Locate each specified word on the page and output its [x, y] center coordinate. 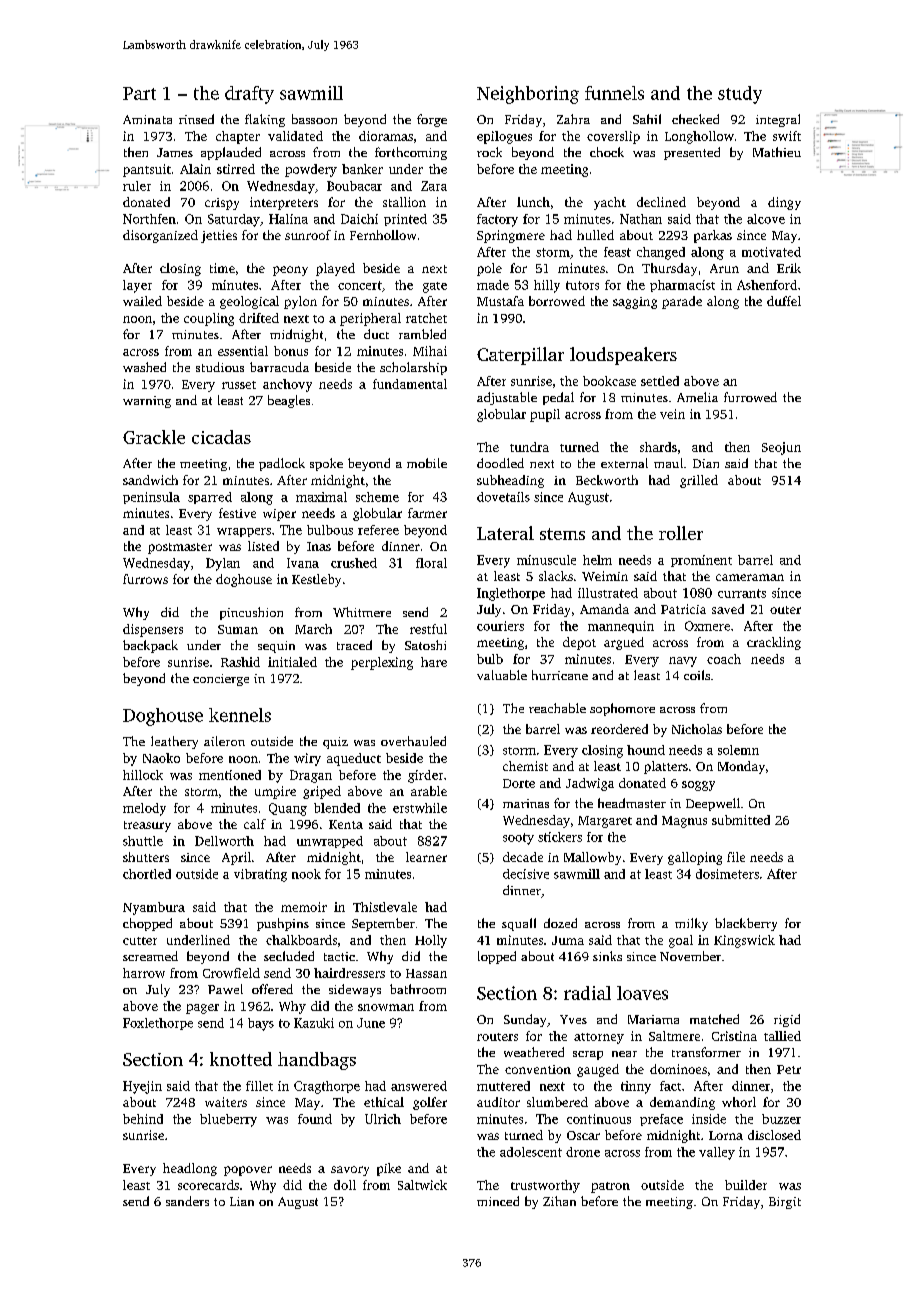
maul [668, 463]
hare [434, 662]
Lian [242, 1201]
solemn [738, 750]
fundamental [410, 384]
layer [137, 286]
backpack [150, 646]
